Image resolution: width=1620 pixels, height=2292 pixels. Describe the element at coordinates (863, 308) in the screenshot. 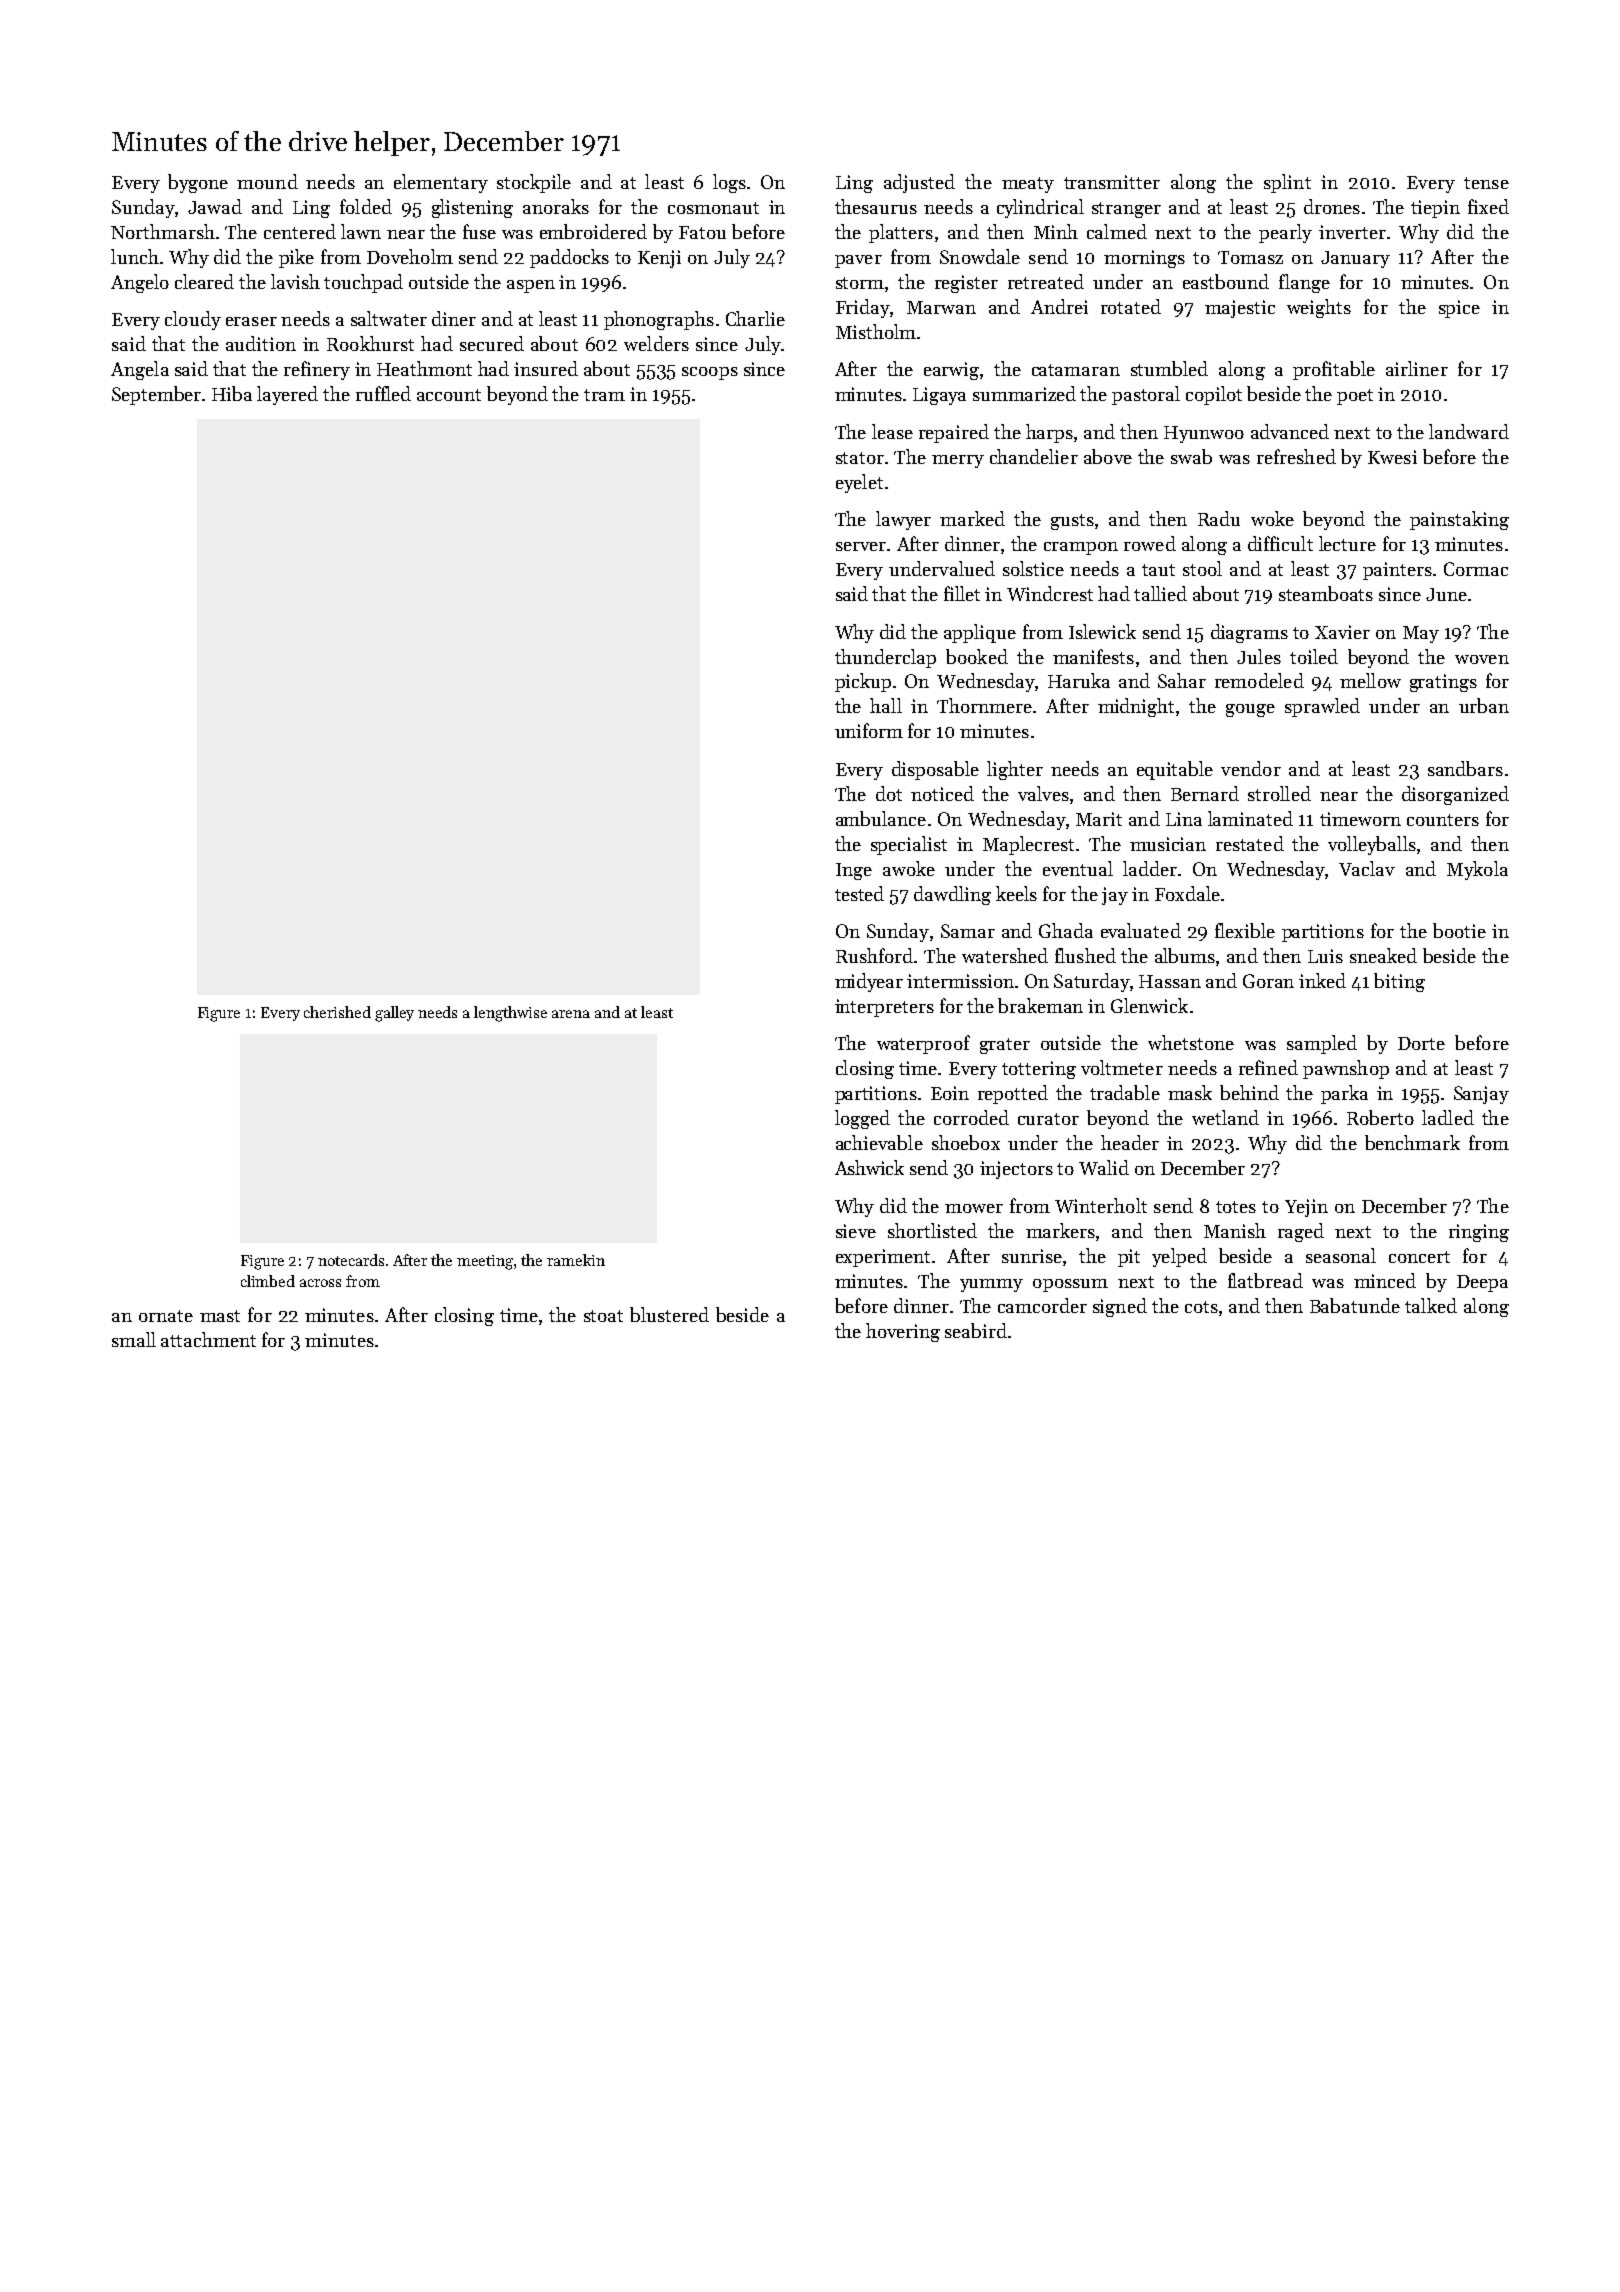

I see `Friday` at that location.
